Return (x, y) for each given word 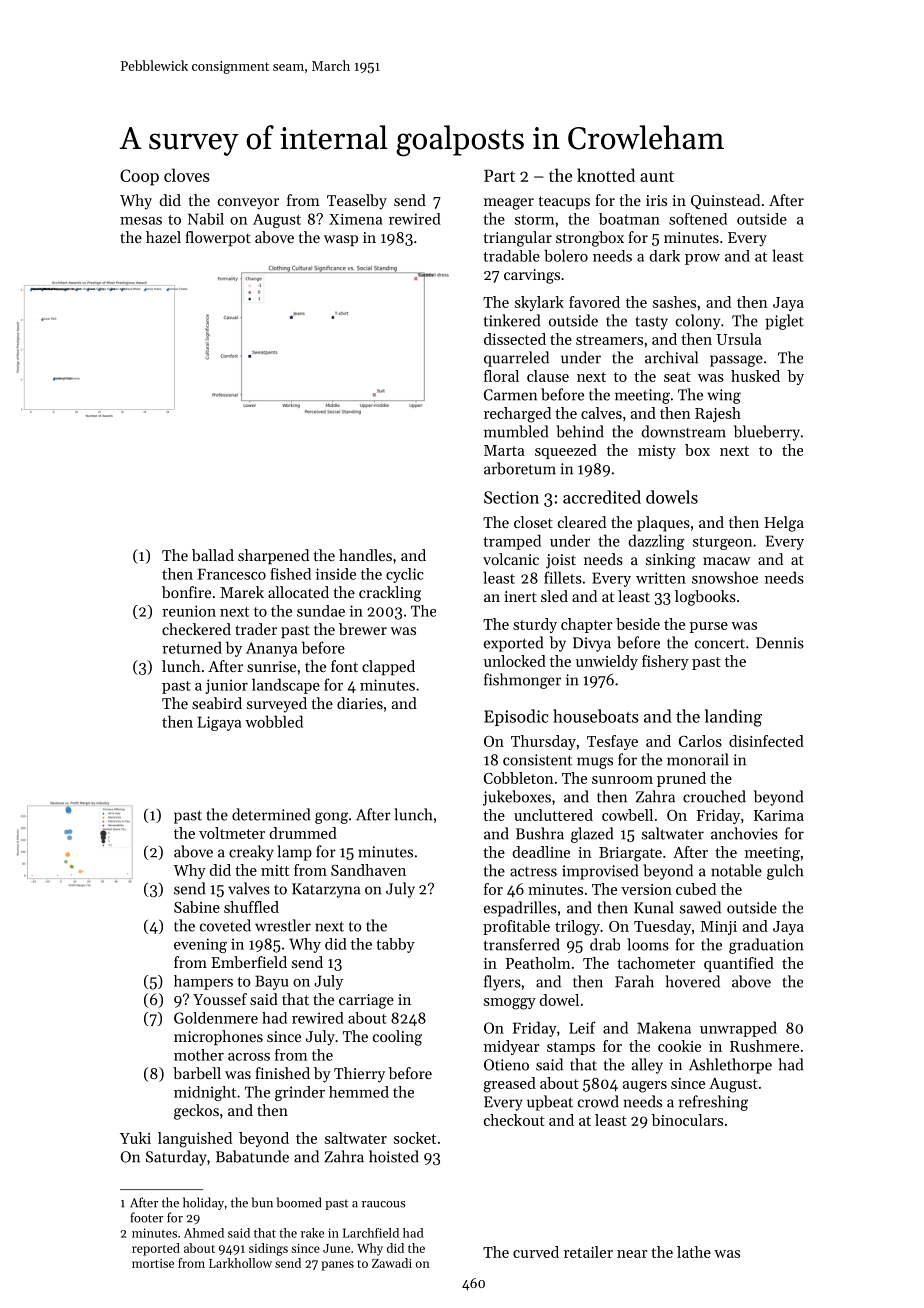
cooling (397, 1038)
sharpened (273, 556)
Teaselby (357, 202)
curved (536, 1252)
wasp (341, 240)
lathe (694, 1252)
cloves (187, 175)
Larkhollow (240, 1263)
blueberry (767, 433)
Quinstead (725, 201)
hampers (203, 982)
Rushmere (764, 1046)
